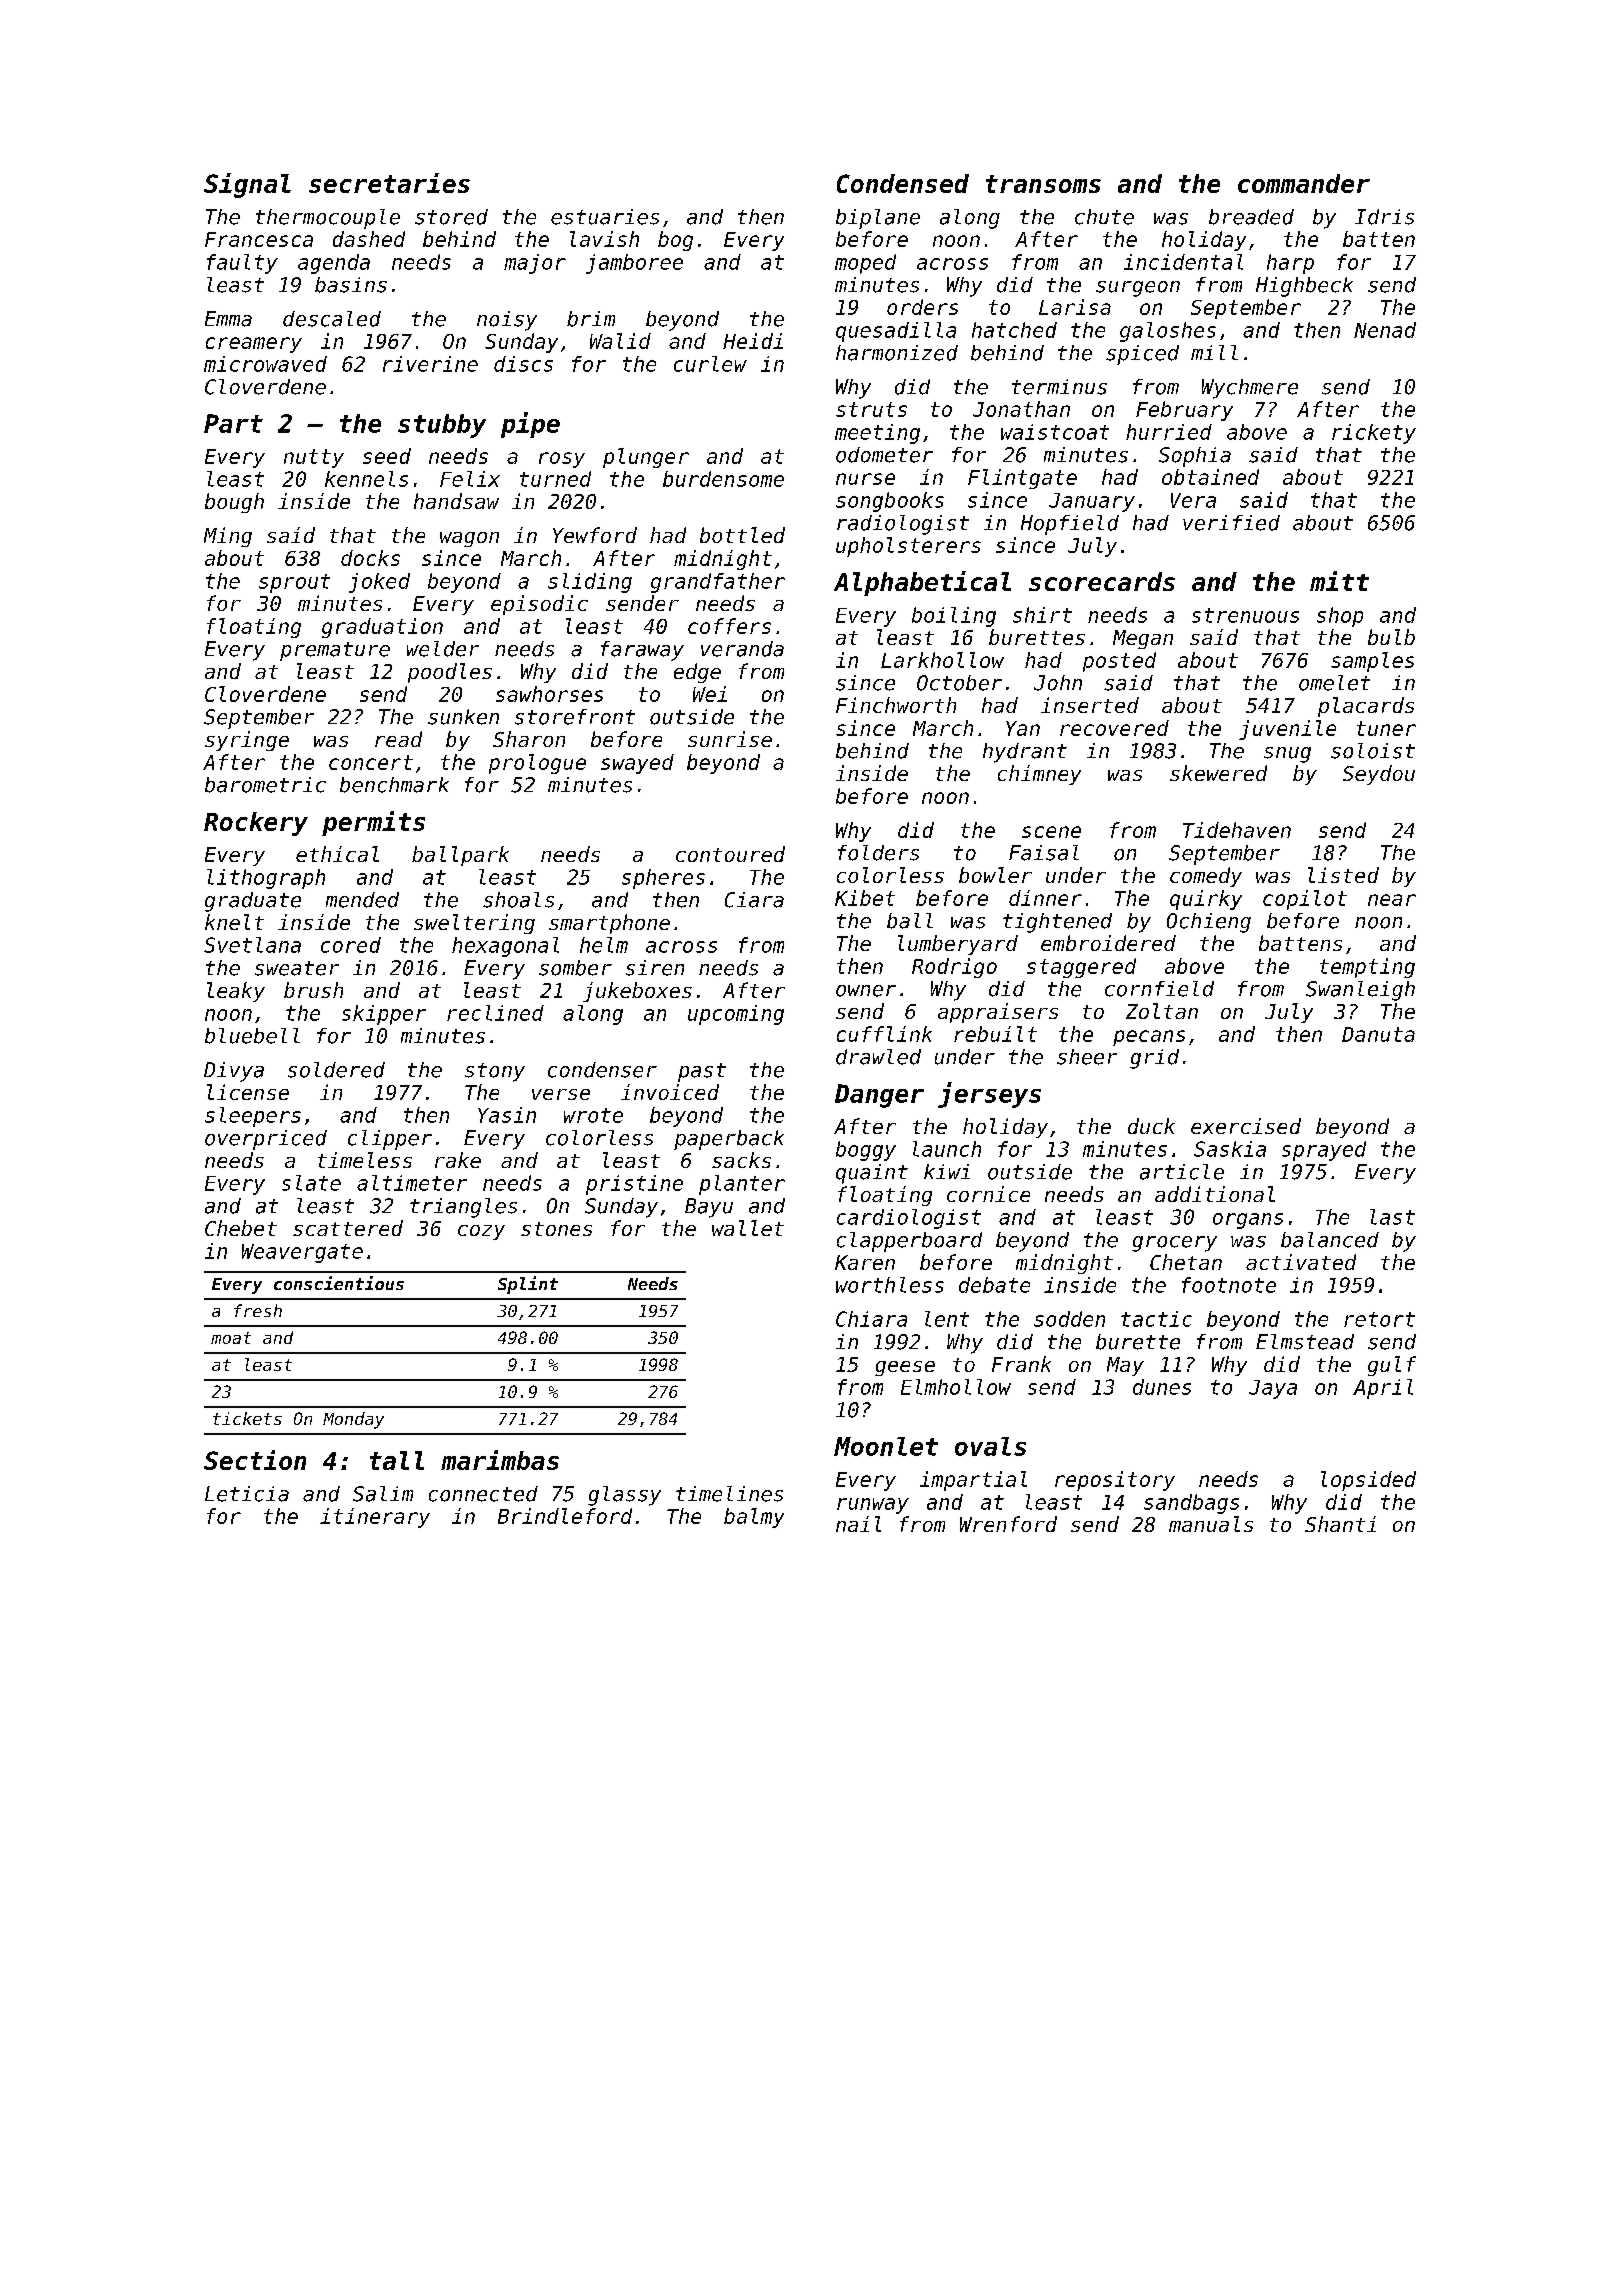  Describe the element at coordinates (500, 1460) in the screenshot. I see `marimbas` at that location.
